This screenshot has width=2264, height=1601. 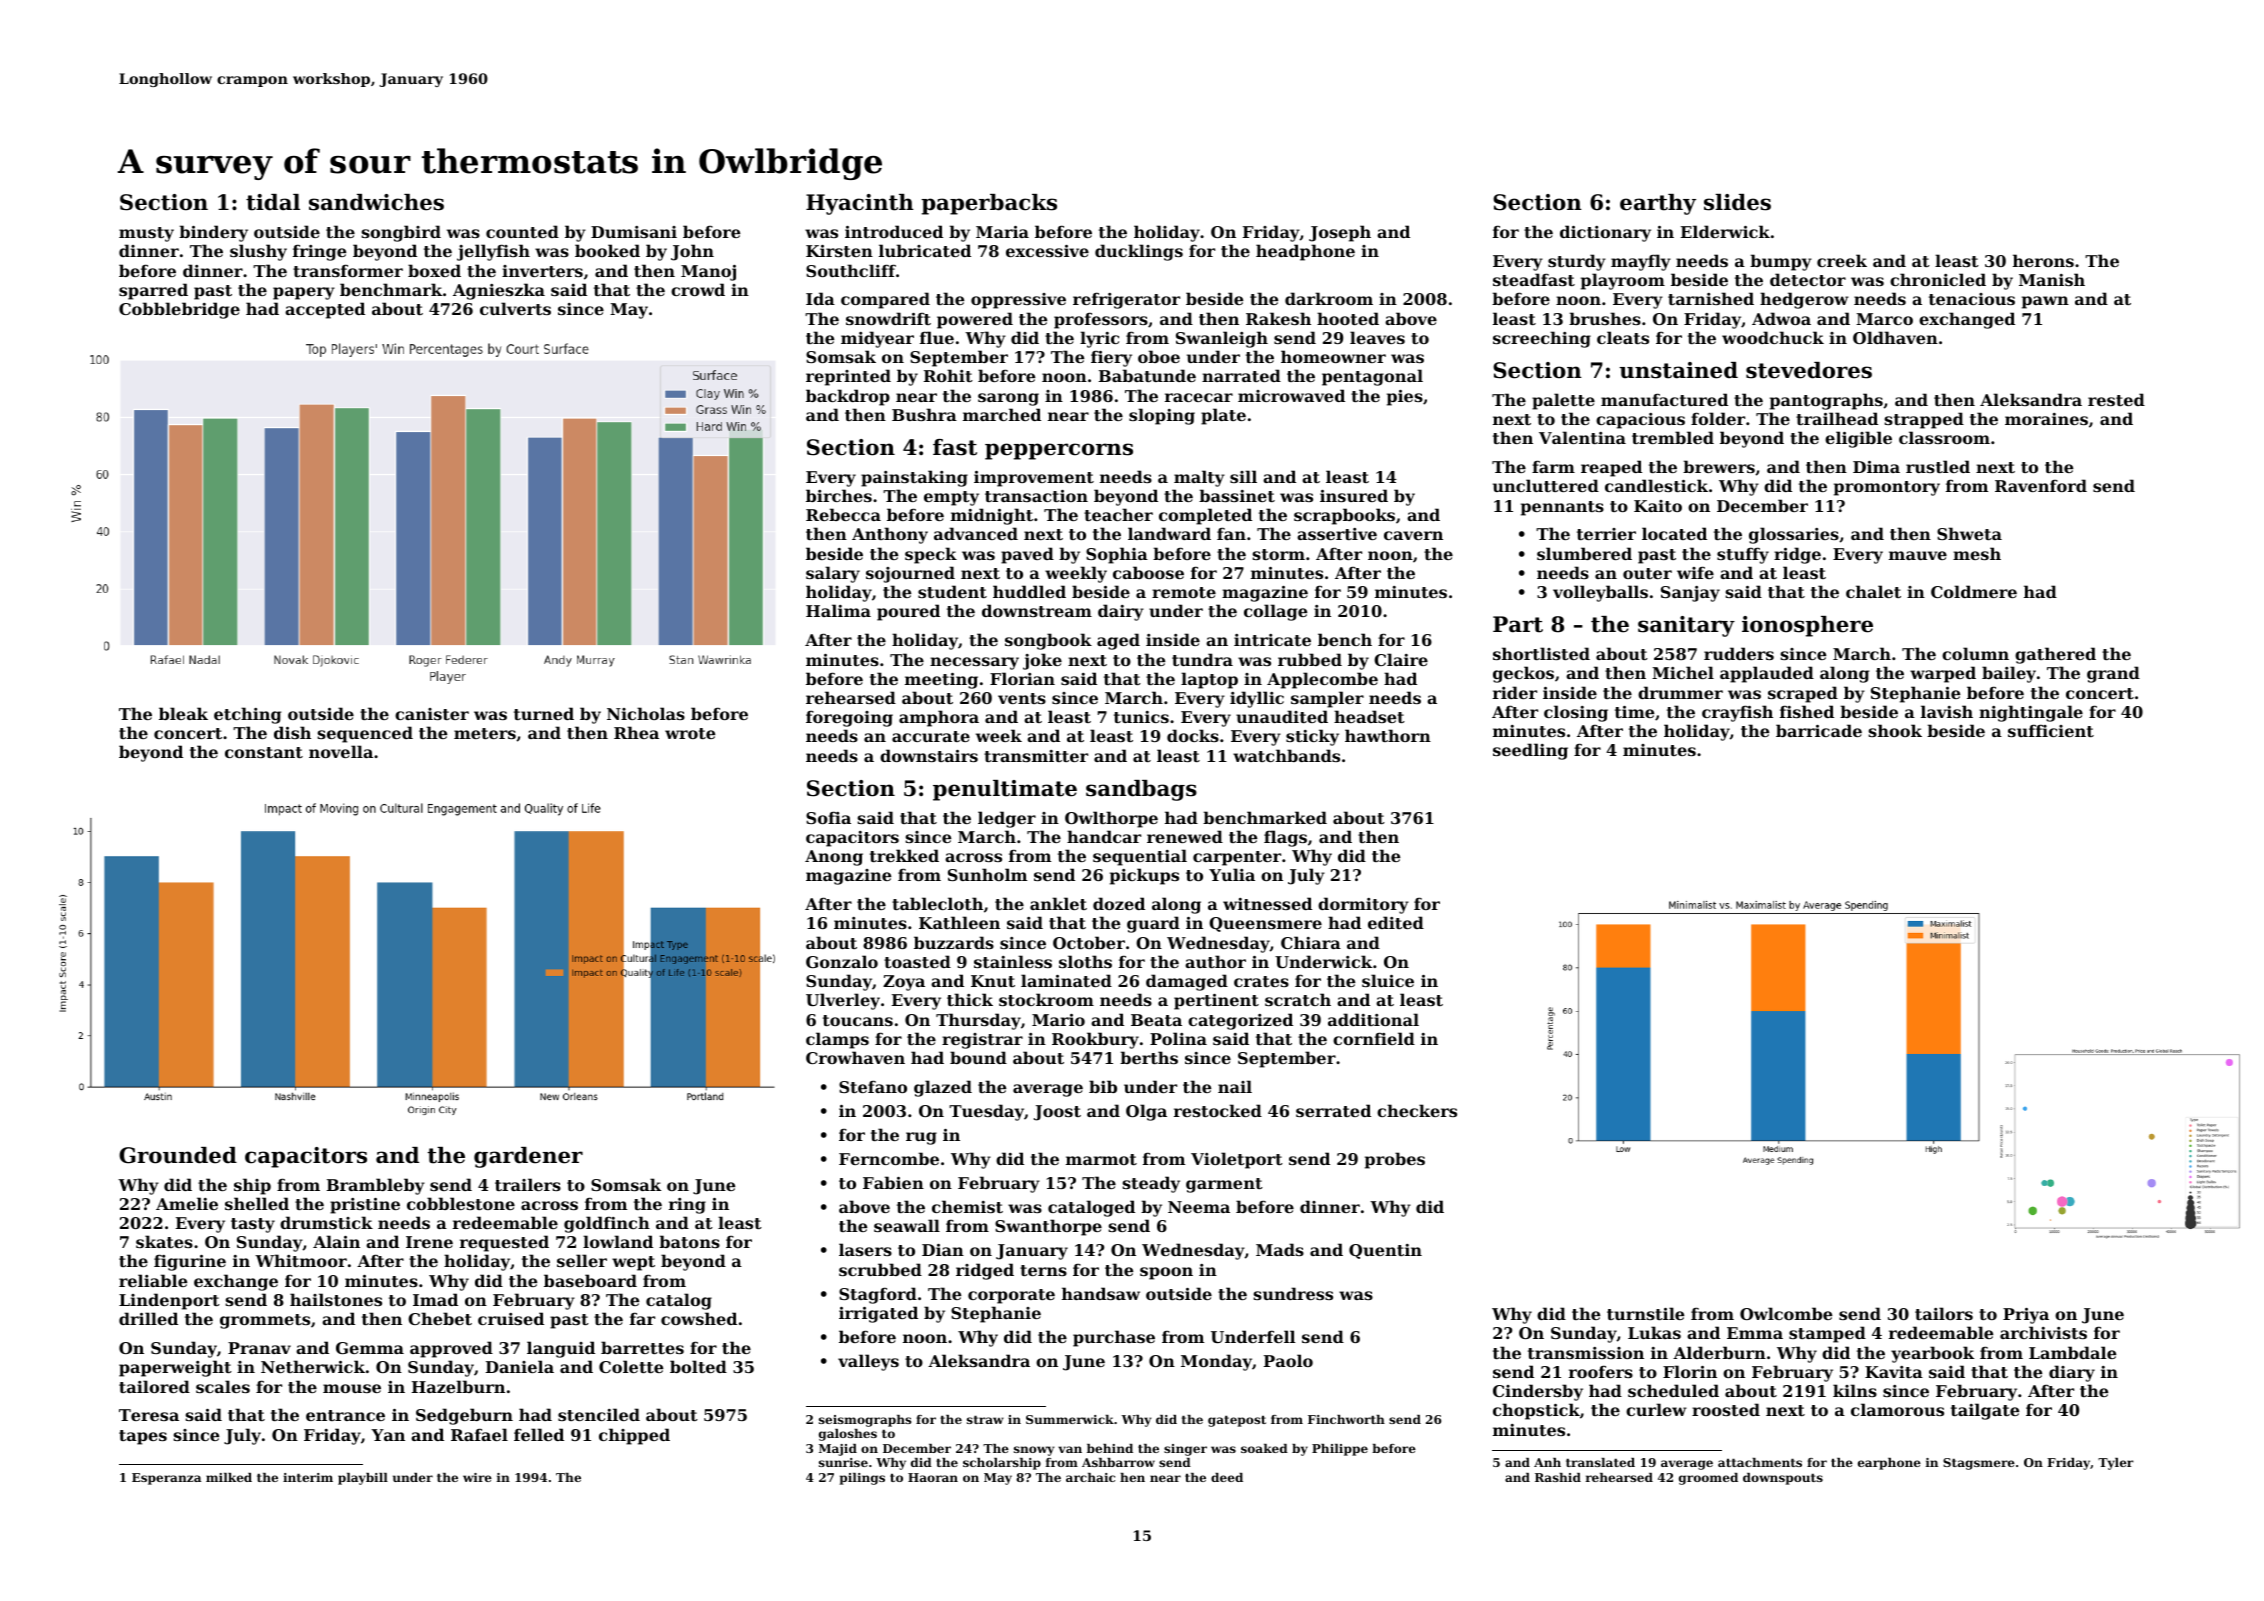 What do you see at coordinates (325, 310) in the screenshot?
I see `accepted` at bounding box center [325, 310].
